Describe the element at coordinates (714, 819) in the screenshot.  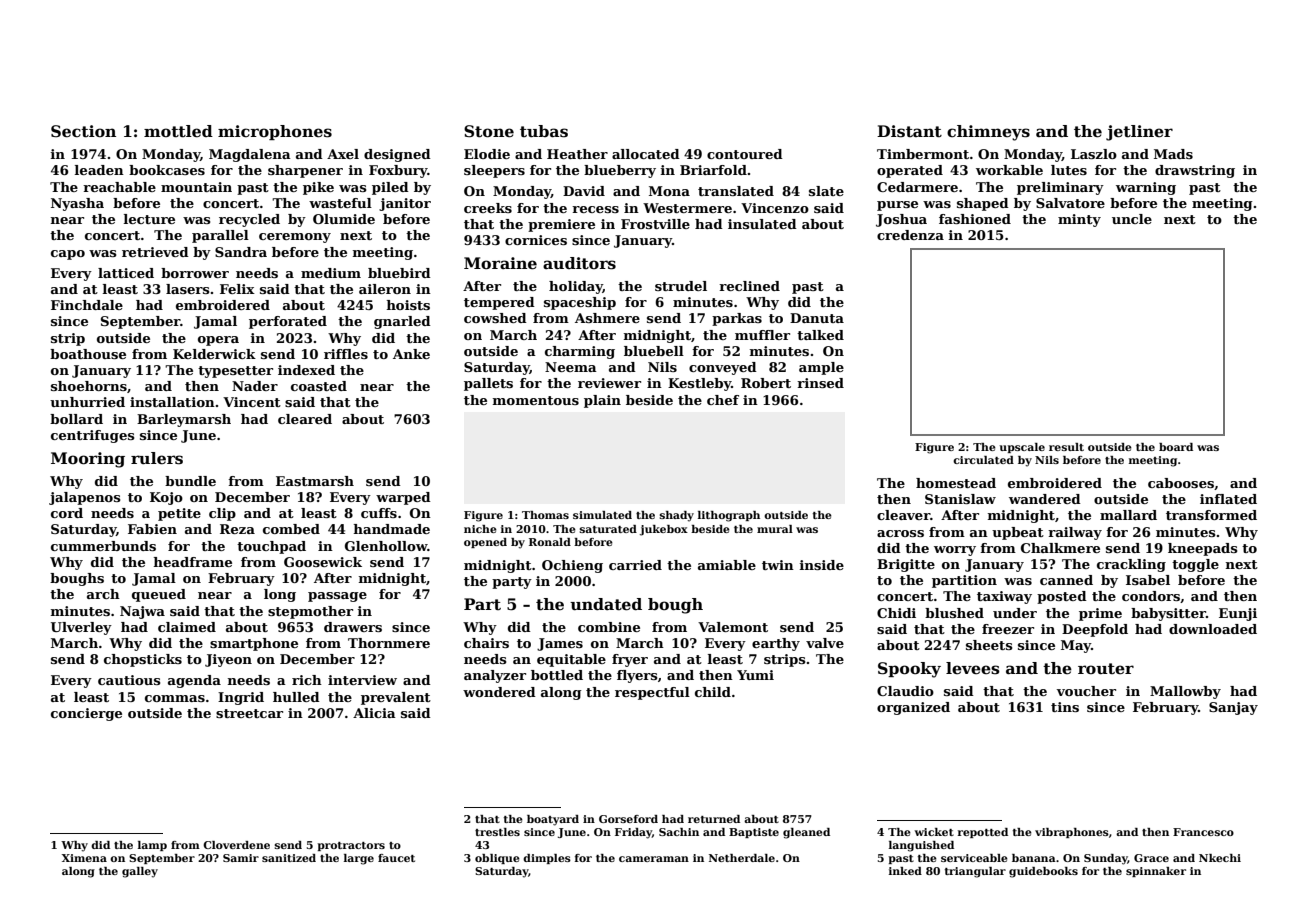
I see `returned` at that location.
